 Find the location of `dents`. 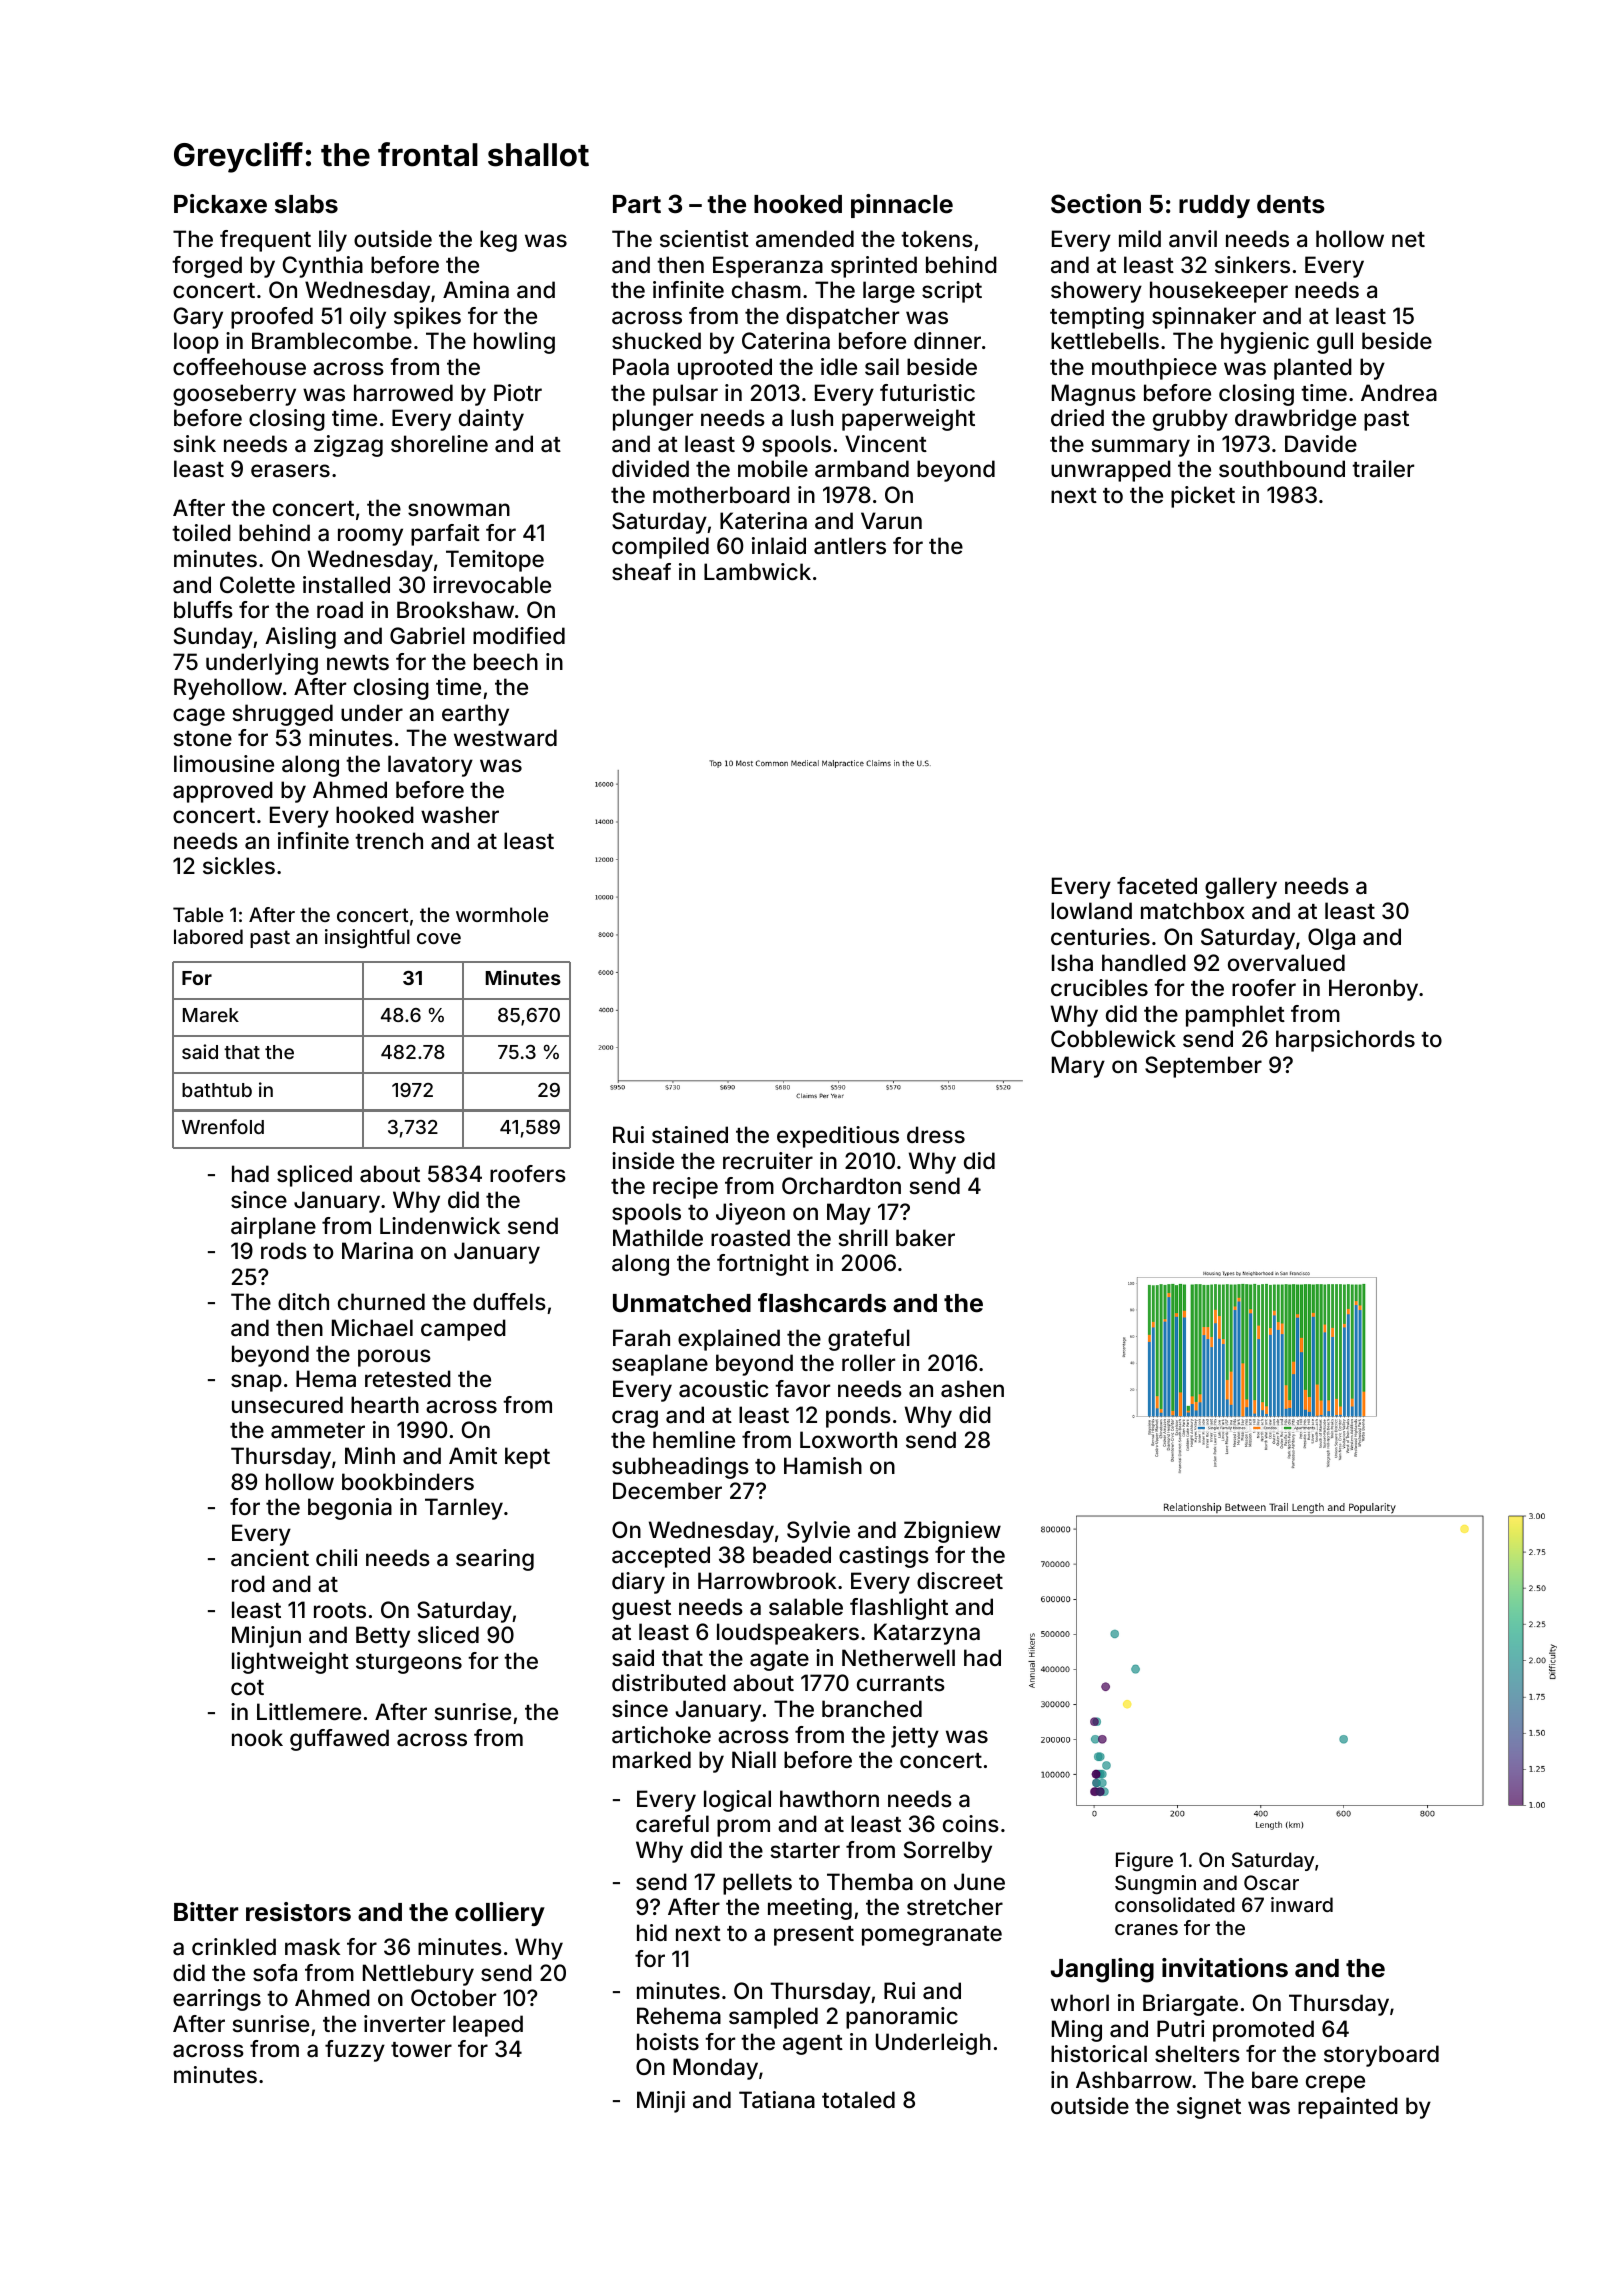

dents is located at coordinates (1291, 204).
